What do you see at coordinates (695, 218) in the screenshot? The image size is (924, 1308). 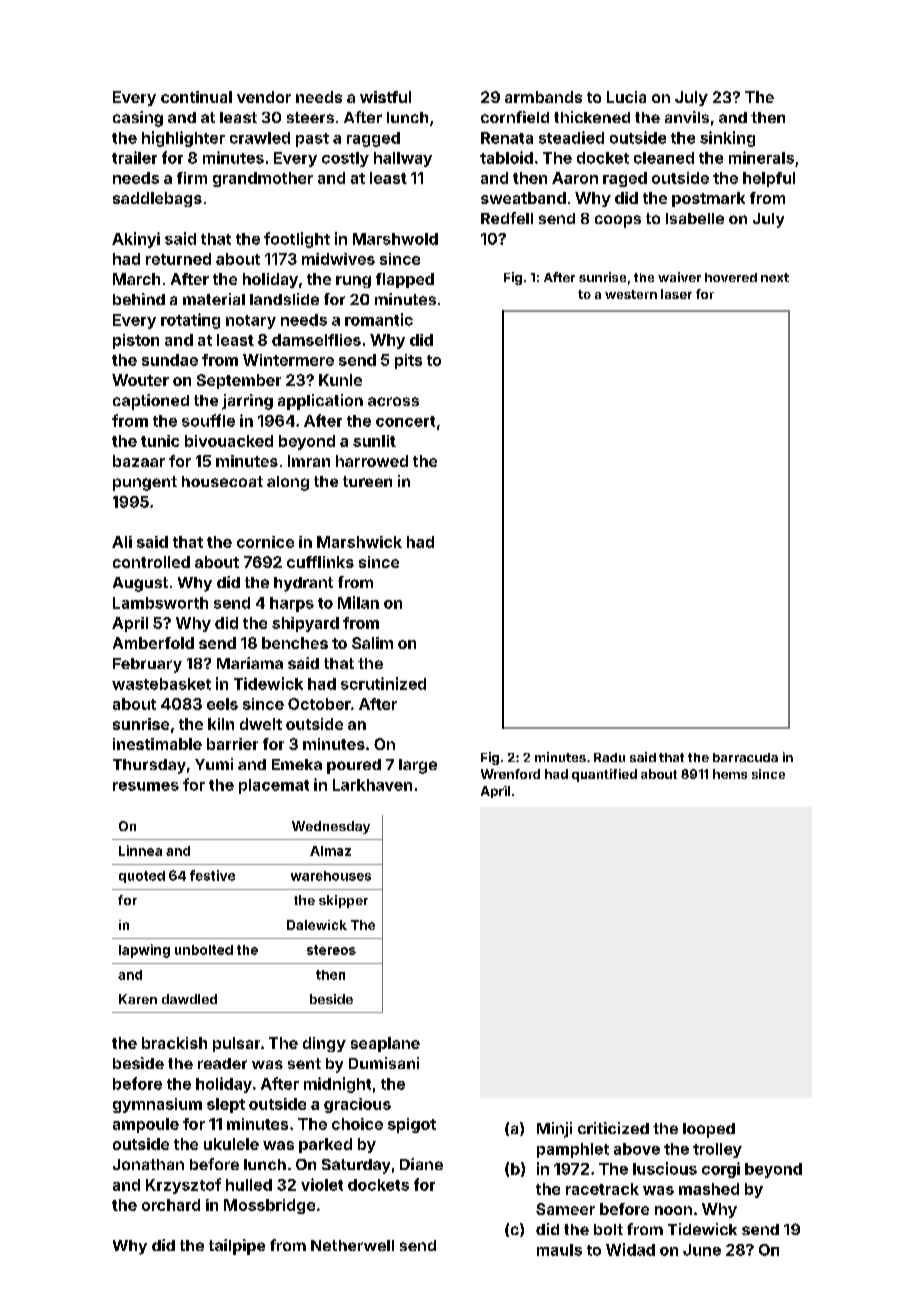 I see `Isabelle` at bounding box center [695, 218].
